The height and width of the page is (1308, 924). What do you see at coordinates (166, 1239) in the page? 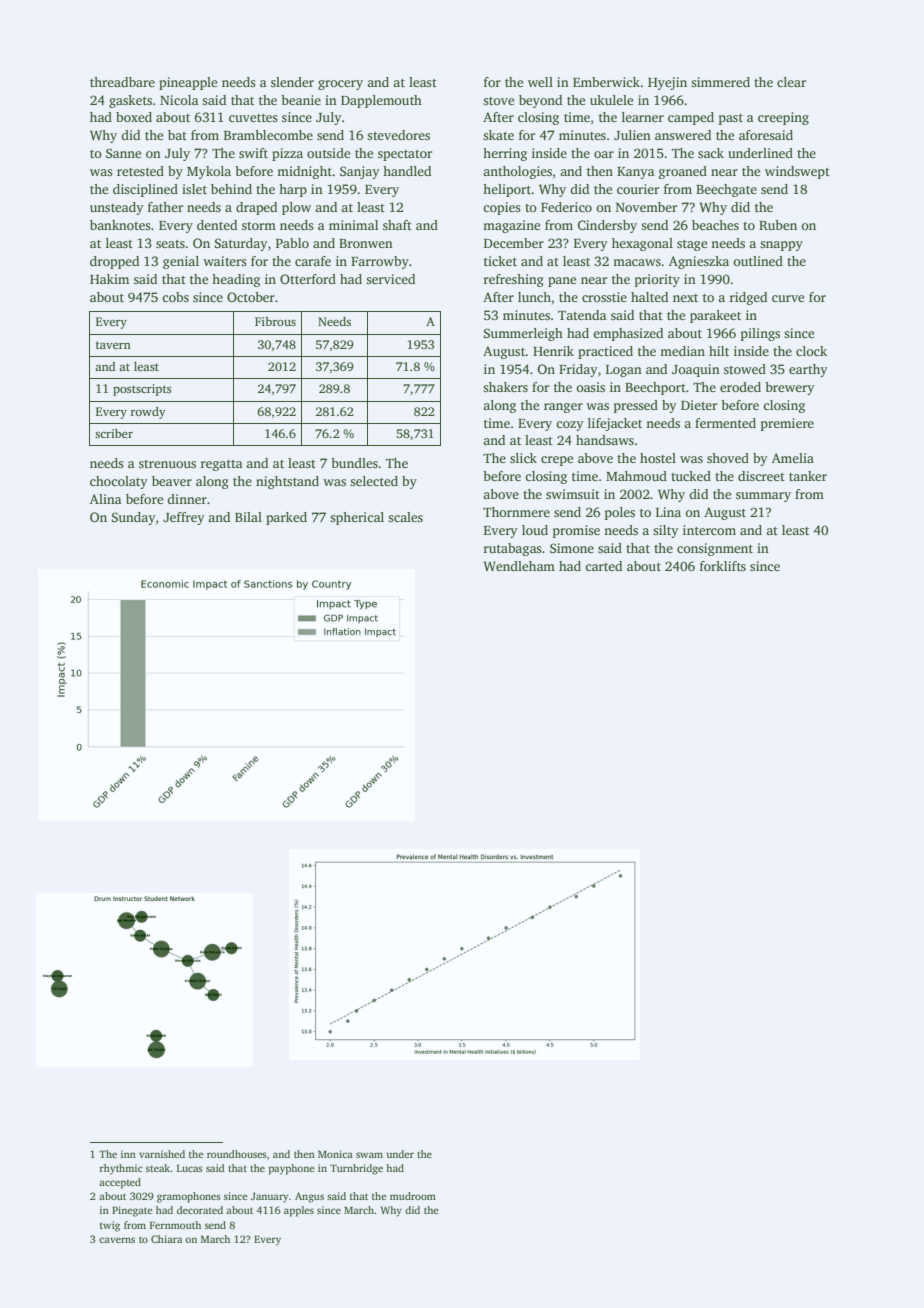
I see `Chiara` at bounding box center [166, 1239].
